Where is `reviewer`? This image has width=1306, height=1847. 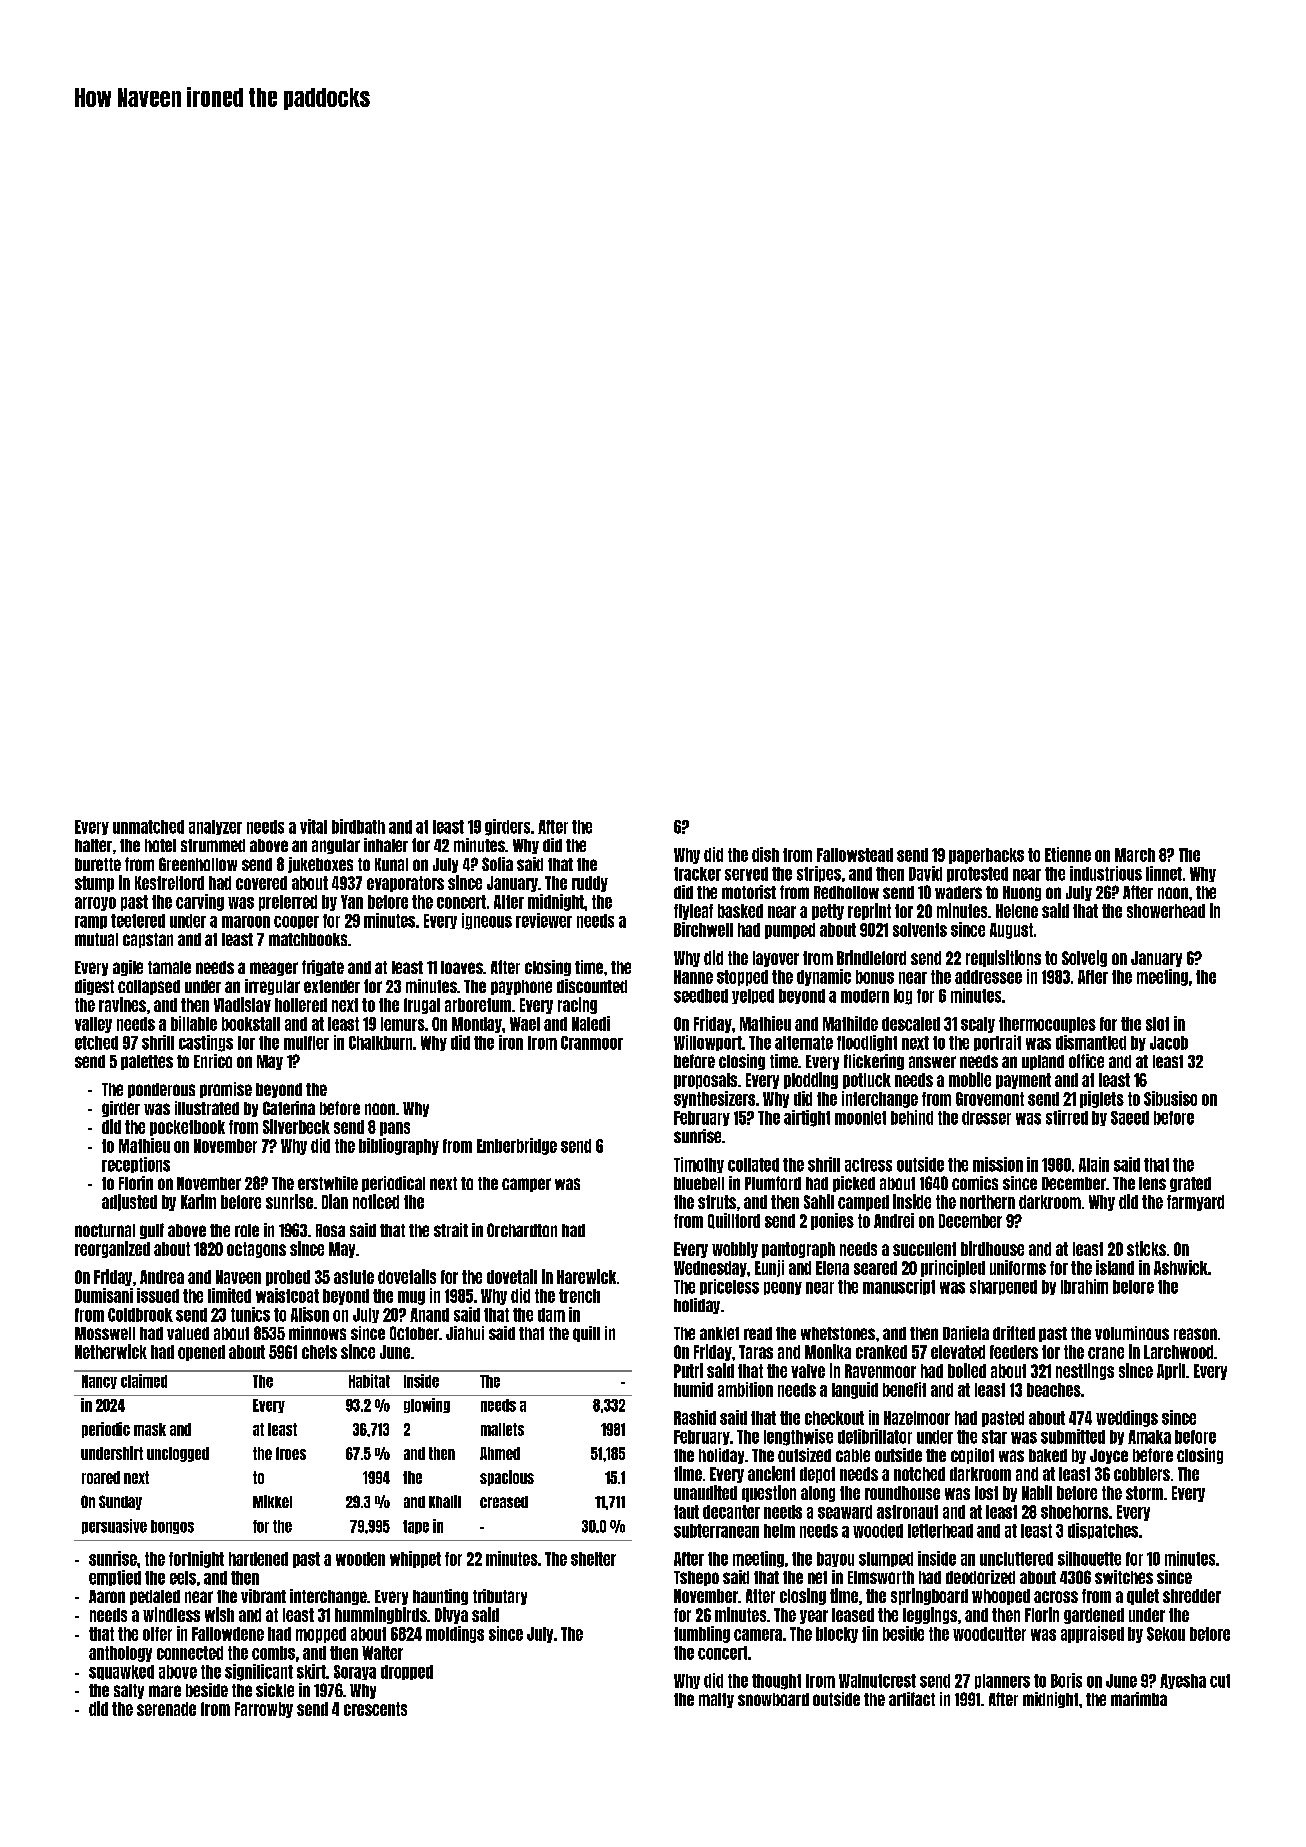
reviewer is located at coordinates (544, 920).
